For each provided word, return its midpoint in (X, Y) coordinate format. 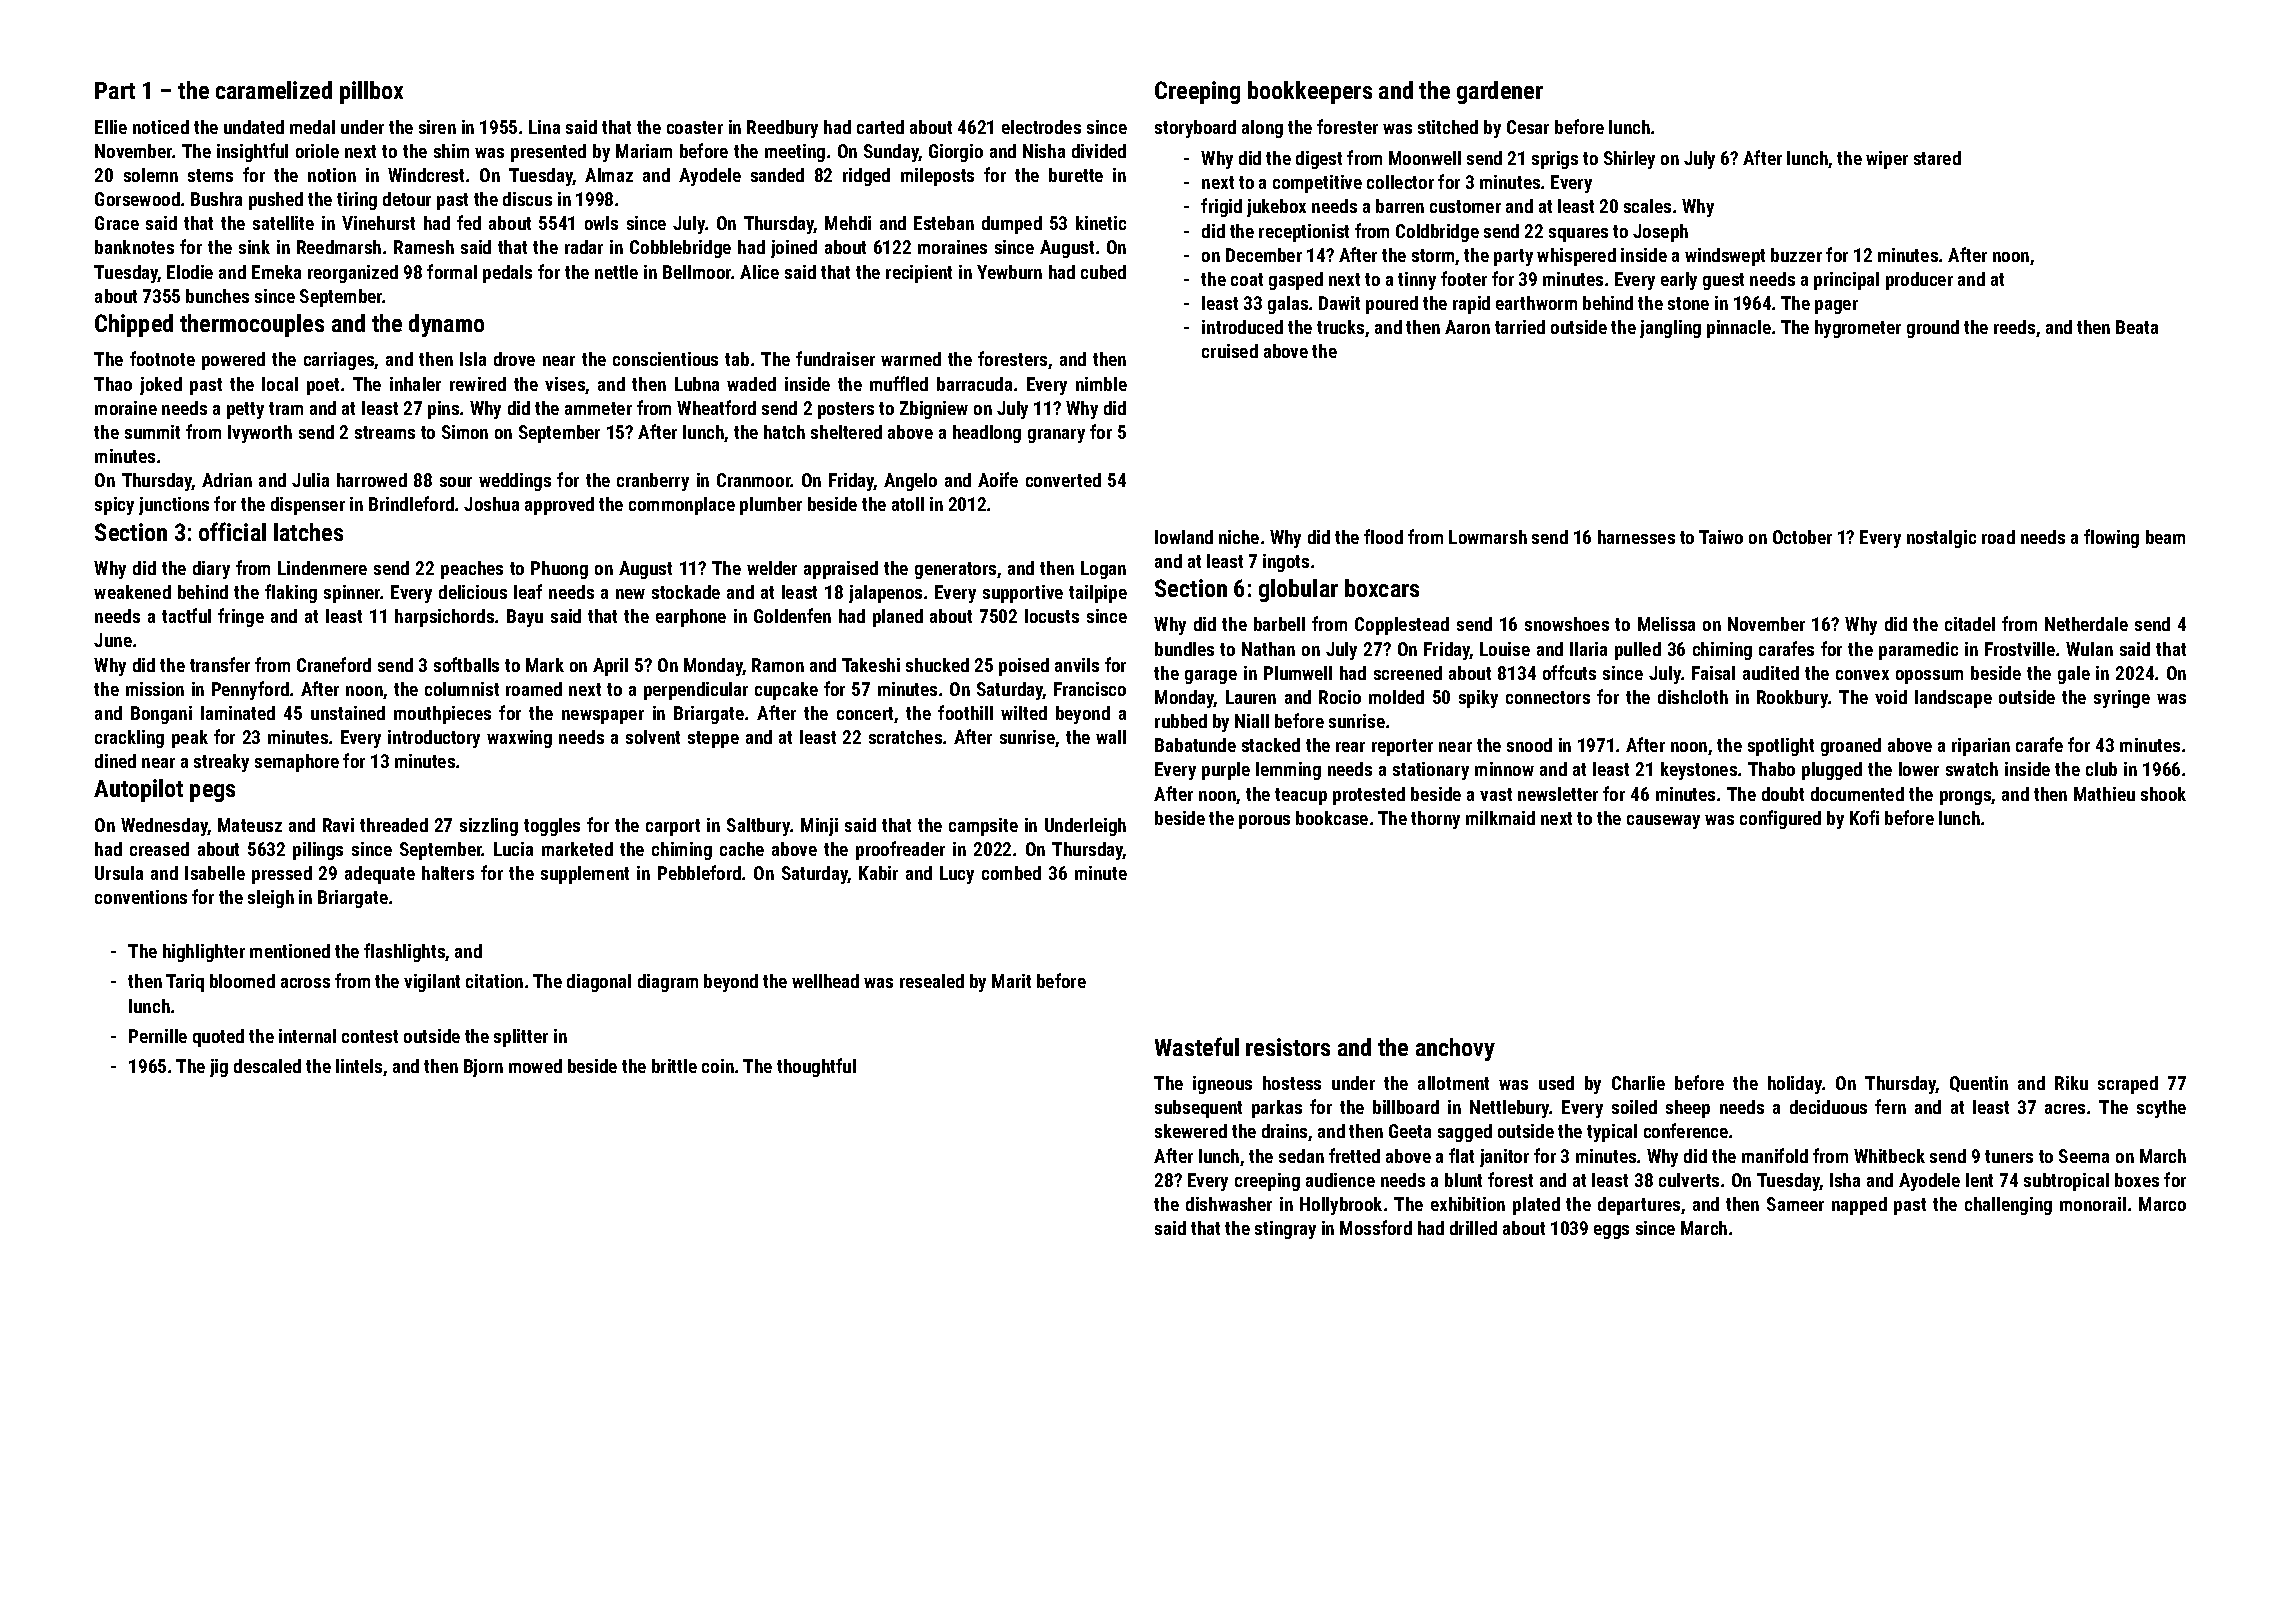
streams (385, 432)
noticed (161, 127)
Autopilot (138, 790)
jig (219, 1068)
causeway (1663, 822)
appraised (841, 570)
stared (1937, 158)
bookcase (1332, 818)
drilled (1473, 1228)
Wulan (2089, 649)
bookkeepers (1310, 92)
